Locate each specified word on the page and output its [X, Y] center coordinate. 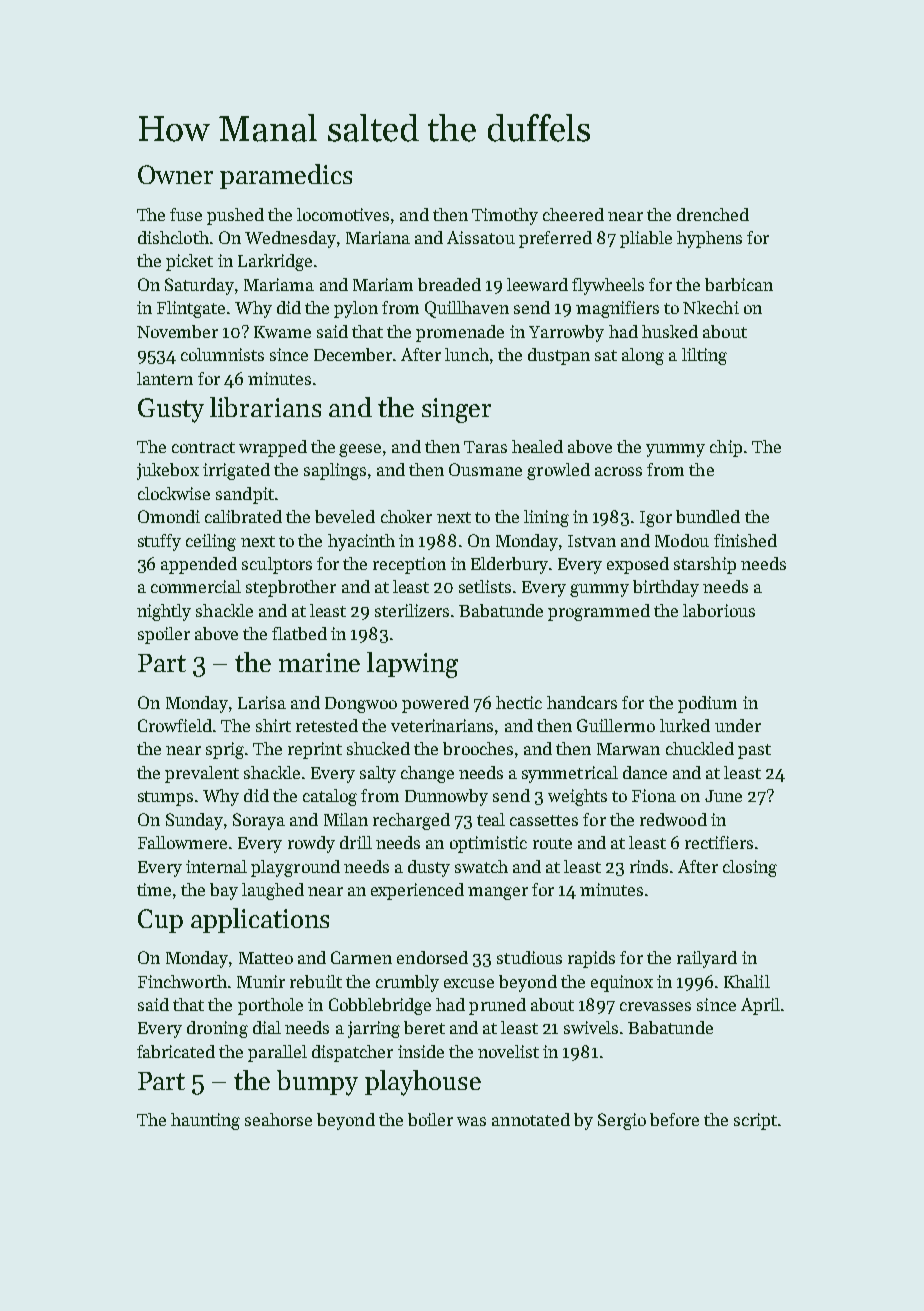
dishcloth [173, 237]
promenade [460, 333]
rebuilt [316, 981]
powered [435, 704]
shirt [273, 725]
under [738, 725]
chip [726, 448]
